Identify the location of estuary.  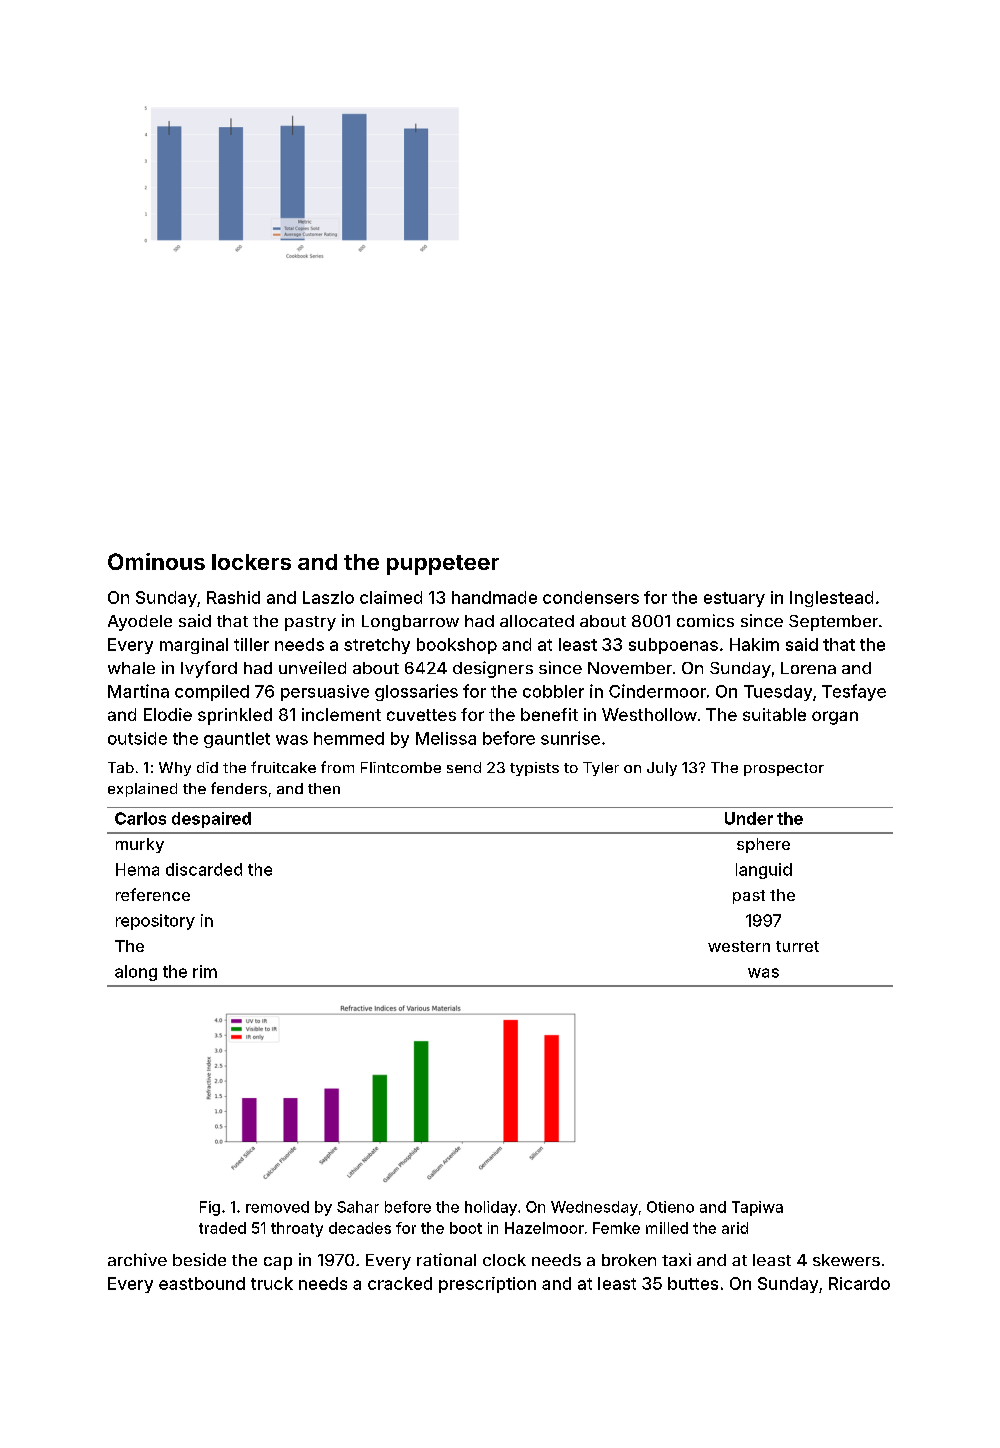
(734, 599).
